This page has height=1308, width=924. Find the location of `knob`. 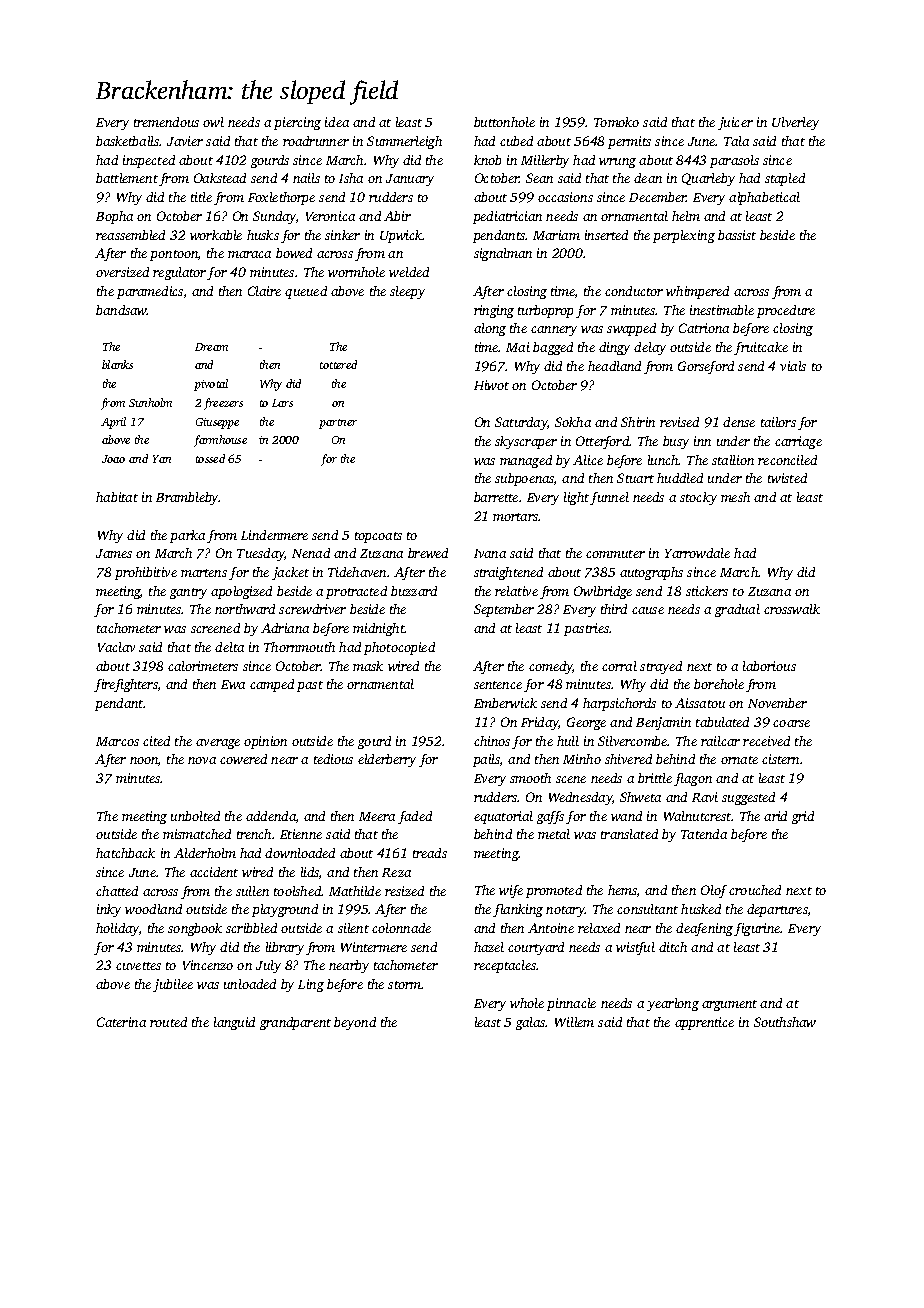

knob is located at coordinates (487, 160).
